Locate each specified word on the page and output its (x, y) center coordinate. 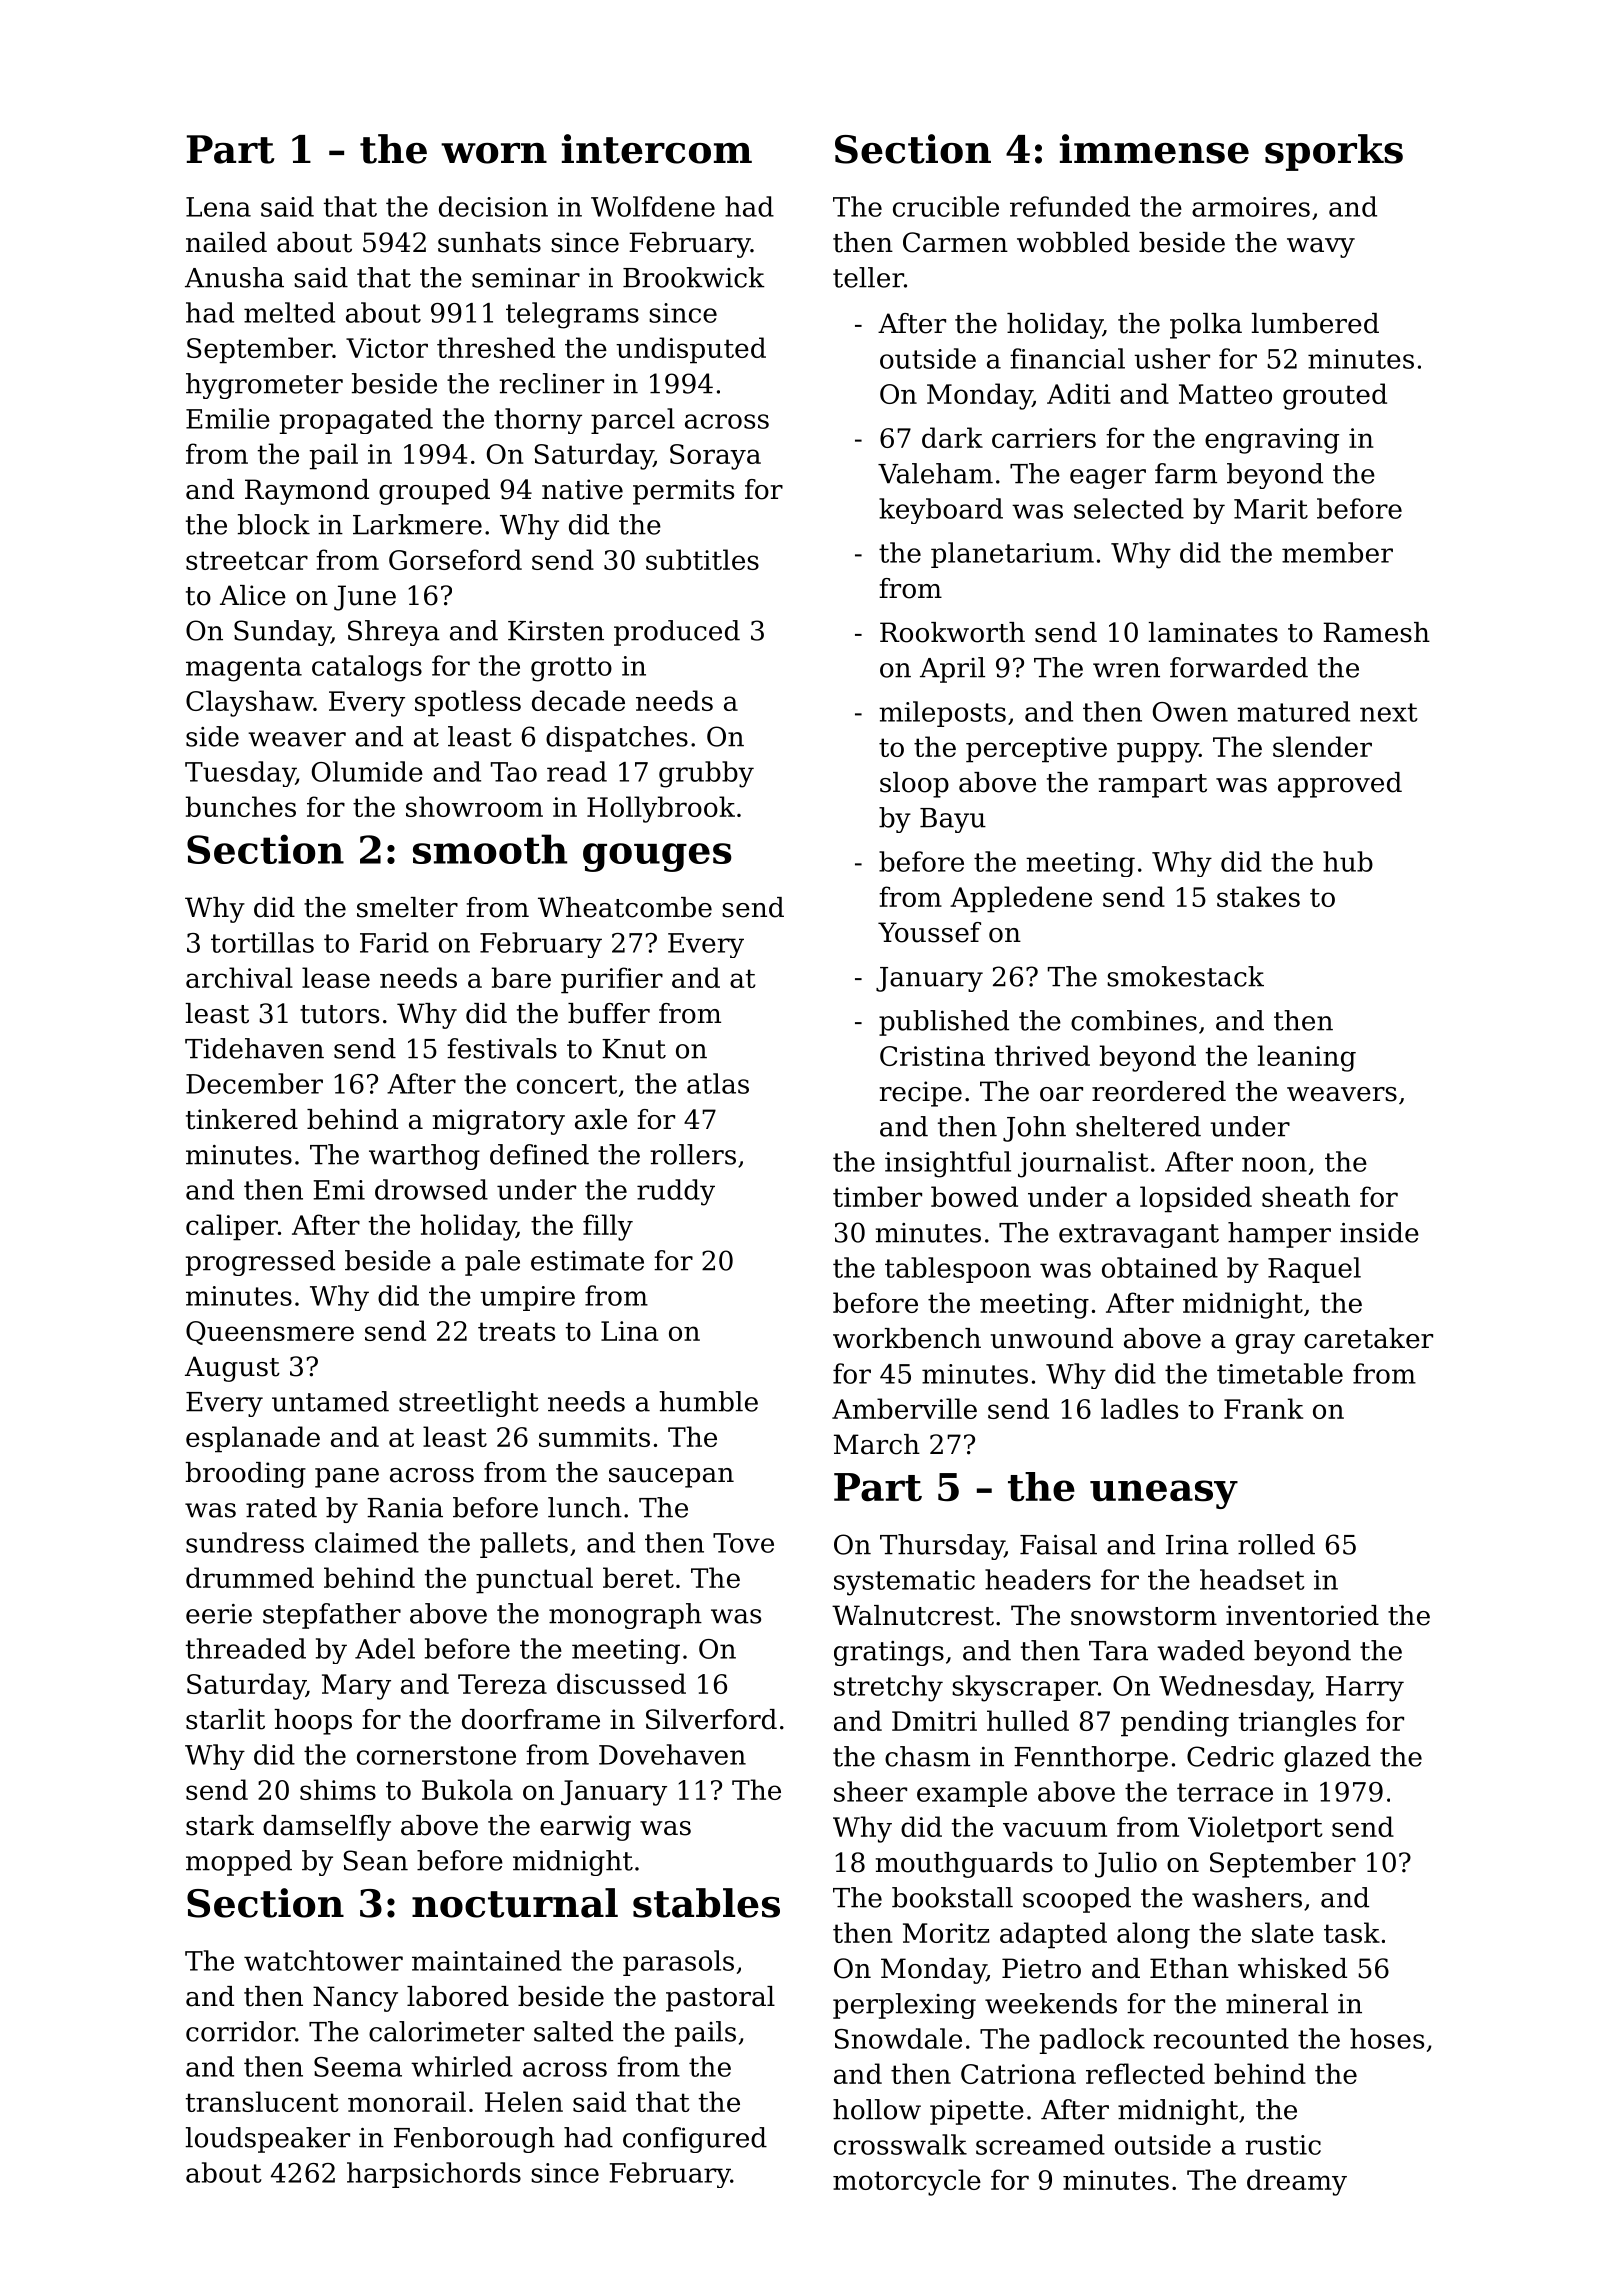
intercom (657, 149)
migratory (499, 1122)
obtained (1160, 1267)
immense (1154, 149)
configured (695, 2140)
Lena (218, 207)
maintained (487, 1960)
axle (601, 1119)
